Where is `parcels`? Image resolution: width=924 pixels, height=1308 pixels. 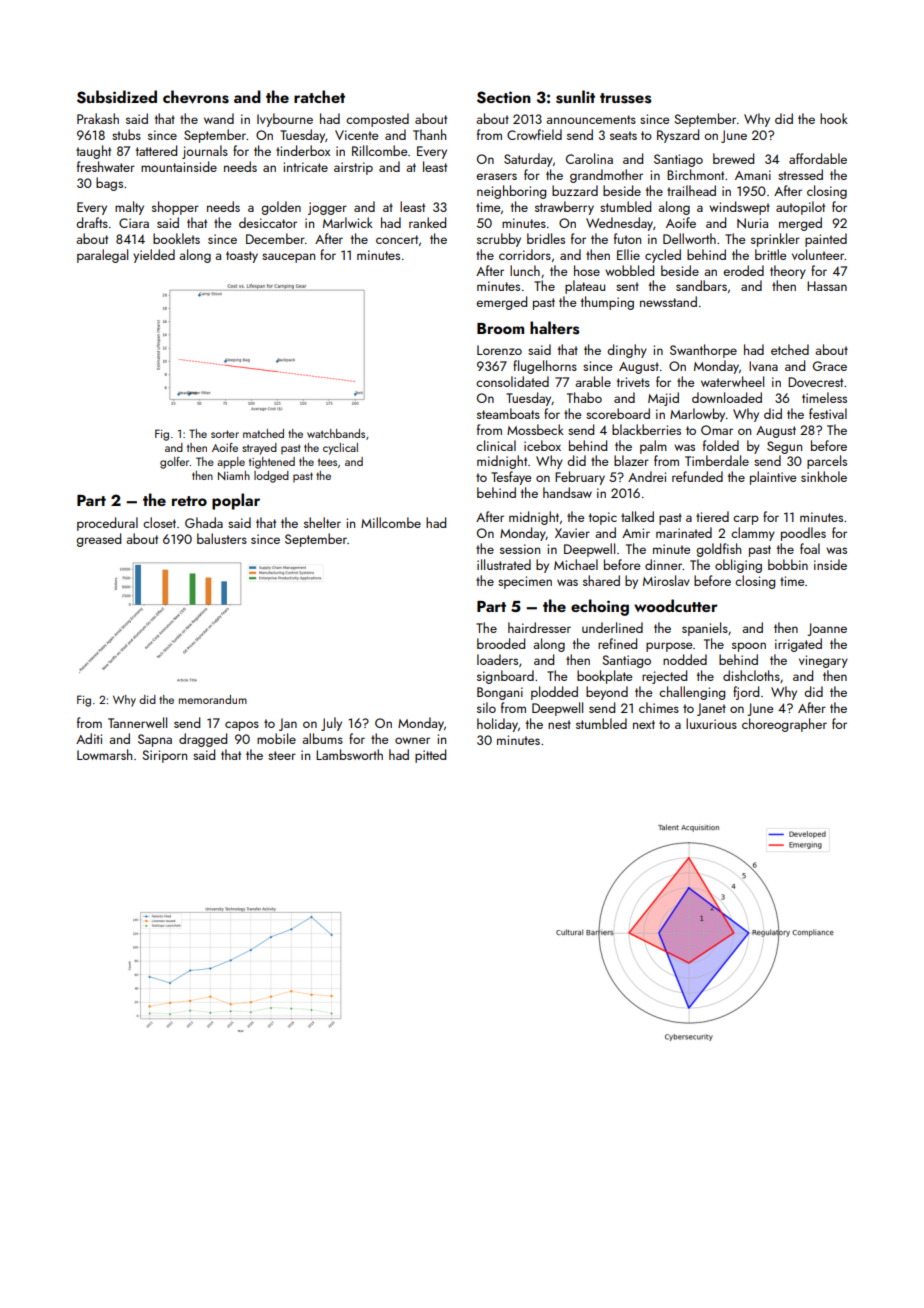 parcels is located at coordinates (827, 462).
